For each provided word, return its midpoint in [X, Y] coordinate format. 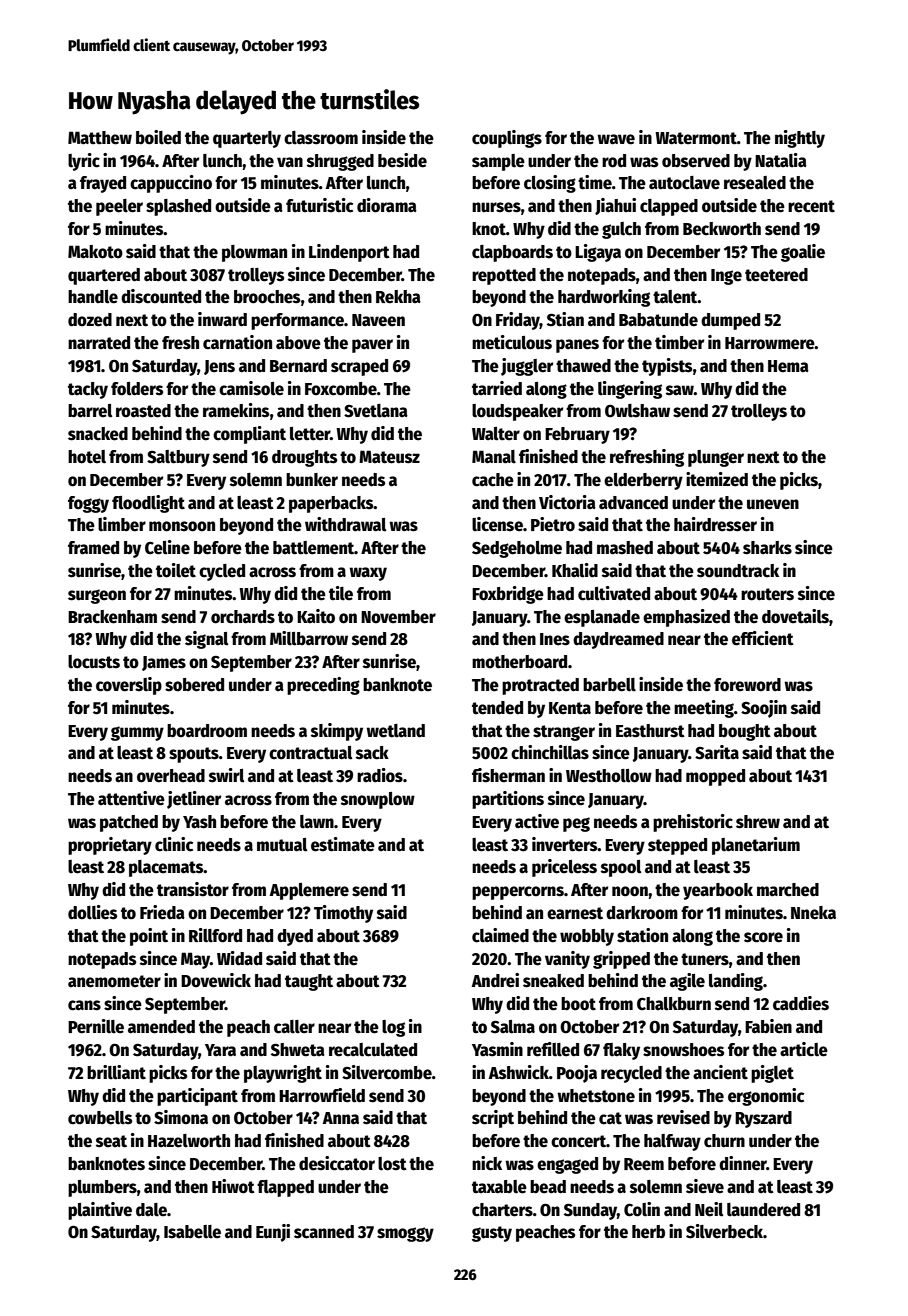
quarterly [247, 139]
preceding [323, 686]
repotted [504, 276]
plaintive [100, 1211]
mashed [625, 548]
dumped [730, 321]
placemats [166, 868]
